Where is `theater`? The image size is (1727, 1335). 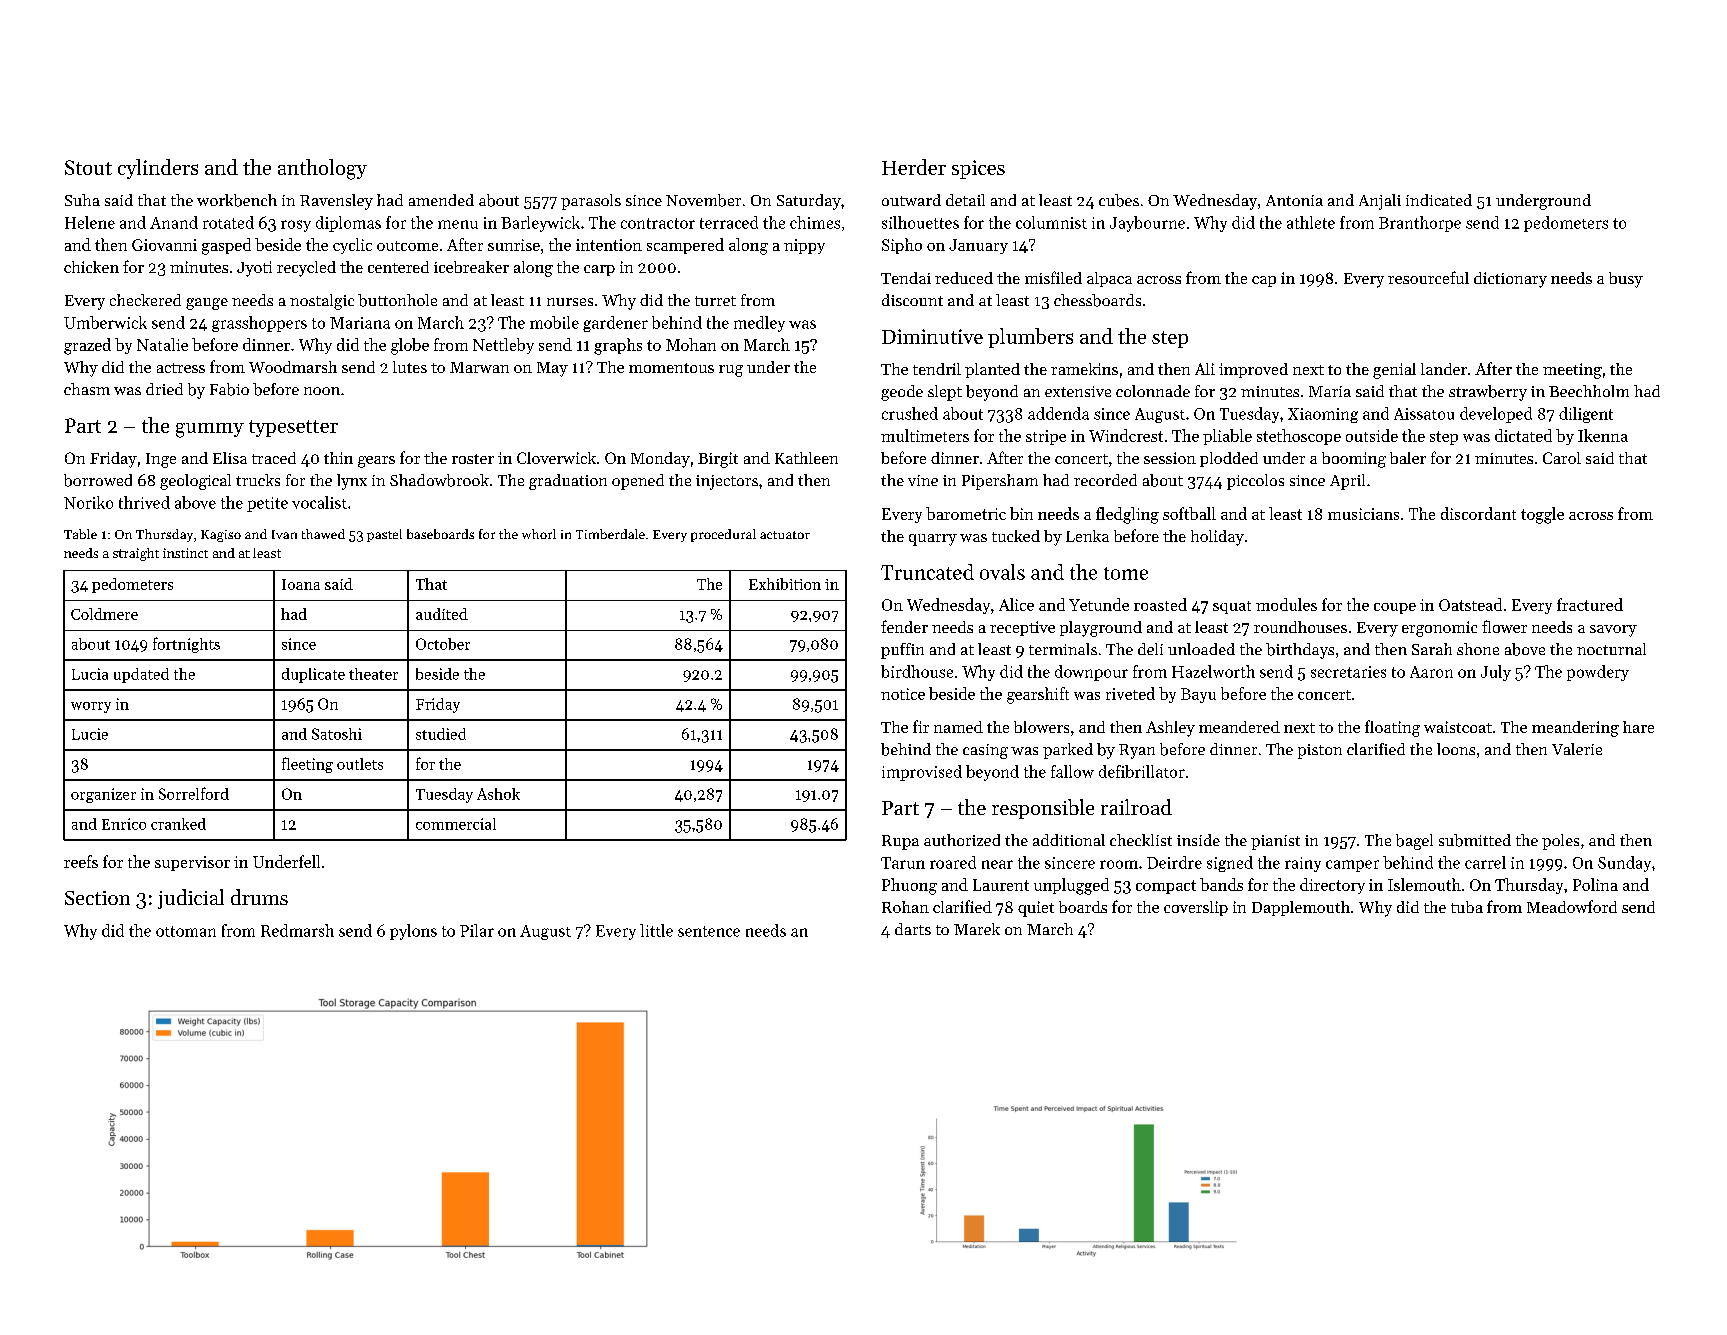 theater is located at coordinates (373, 674).
